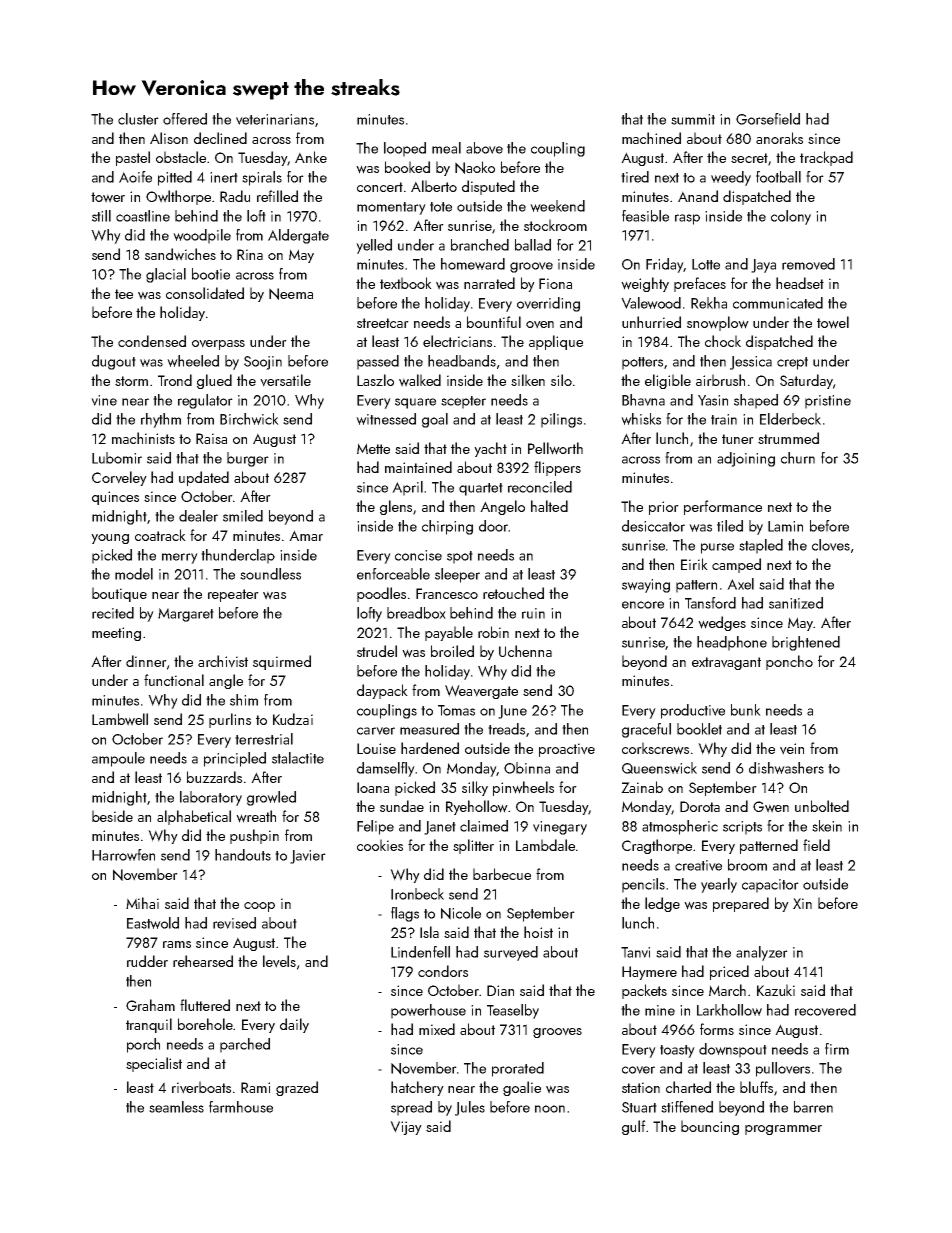 This screenshot has height=1233, width=952. Describe the element at coordinates (651, 138) in the screenshot. I see `machined` at that location.
